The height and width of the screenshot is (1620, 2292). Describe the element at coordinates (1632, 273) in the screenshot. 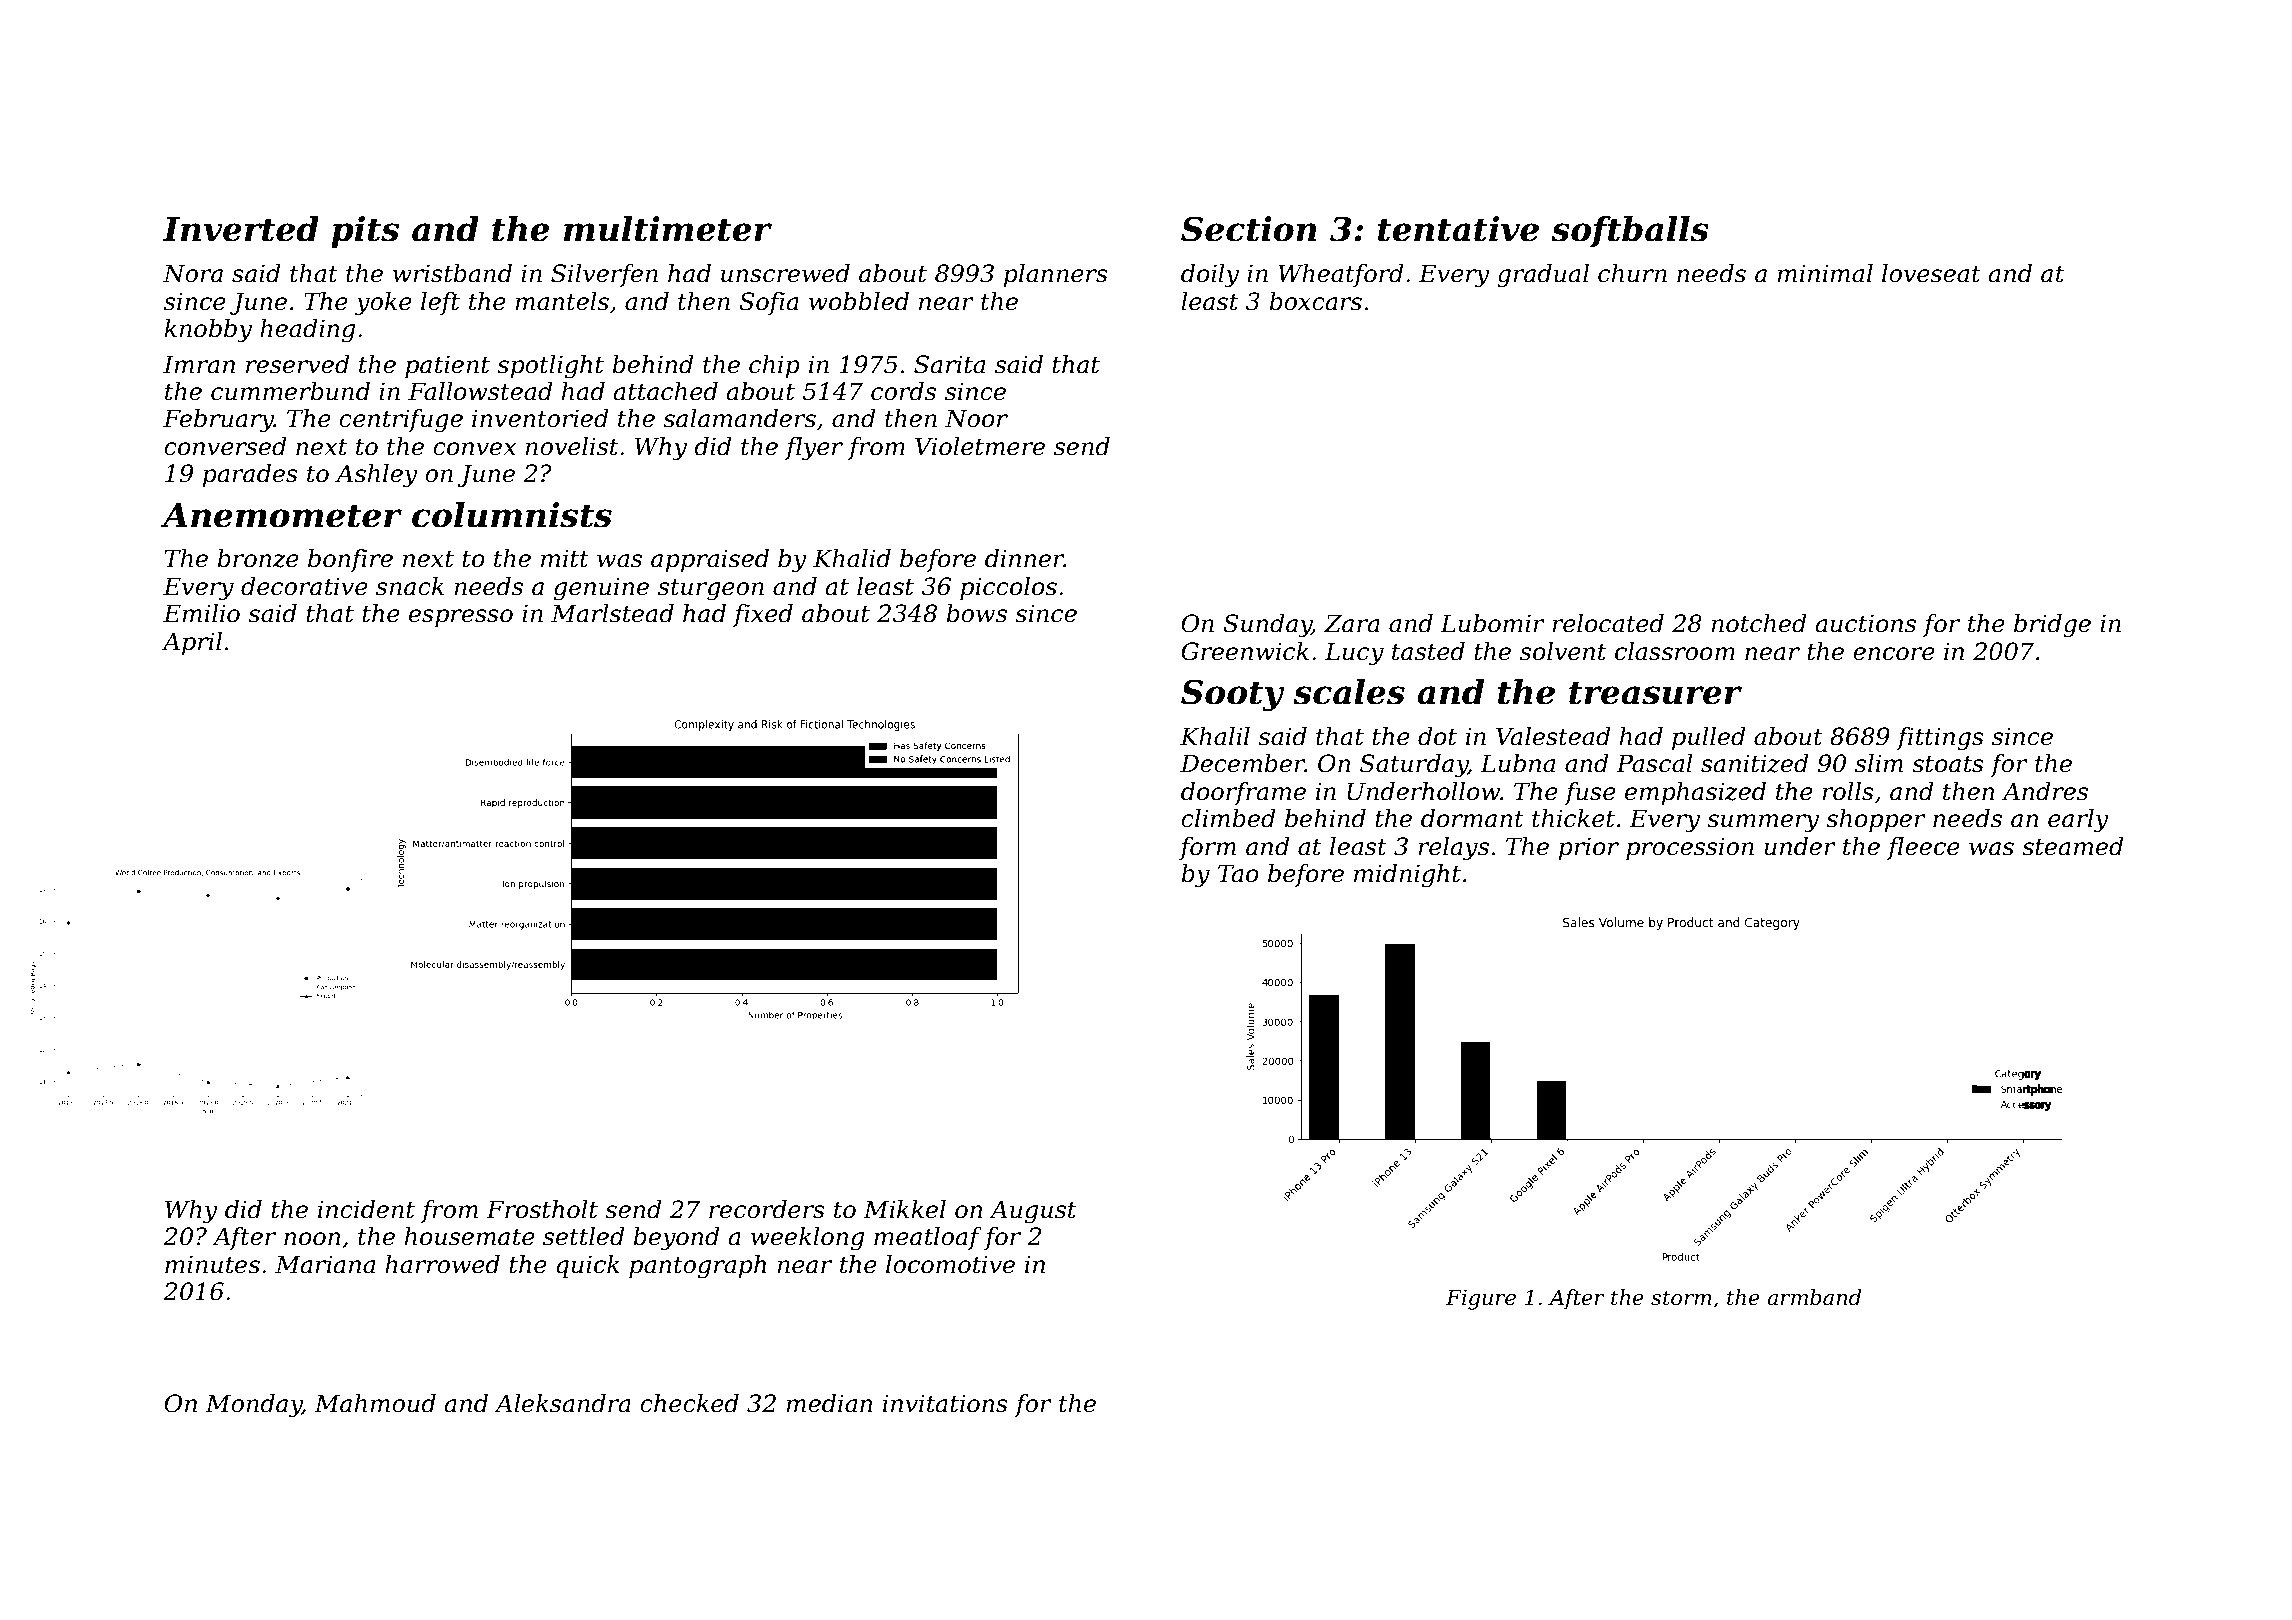

I see `churn` at that location.
